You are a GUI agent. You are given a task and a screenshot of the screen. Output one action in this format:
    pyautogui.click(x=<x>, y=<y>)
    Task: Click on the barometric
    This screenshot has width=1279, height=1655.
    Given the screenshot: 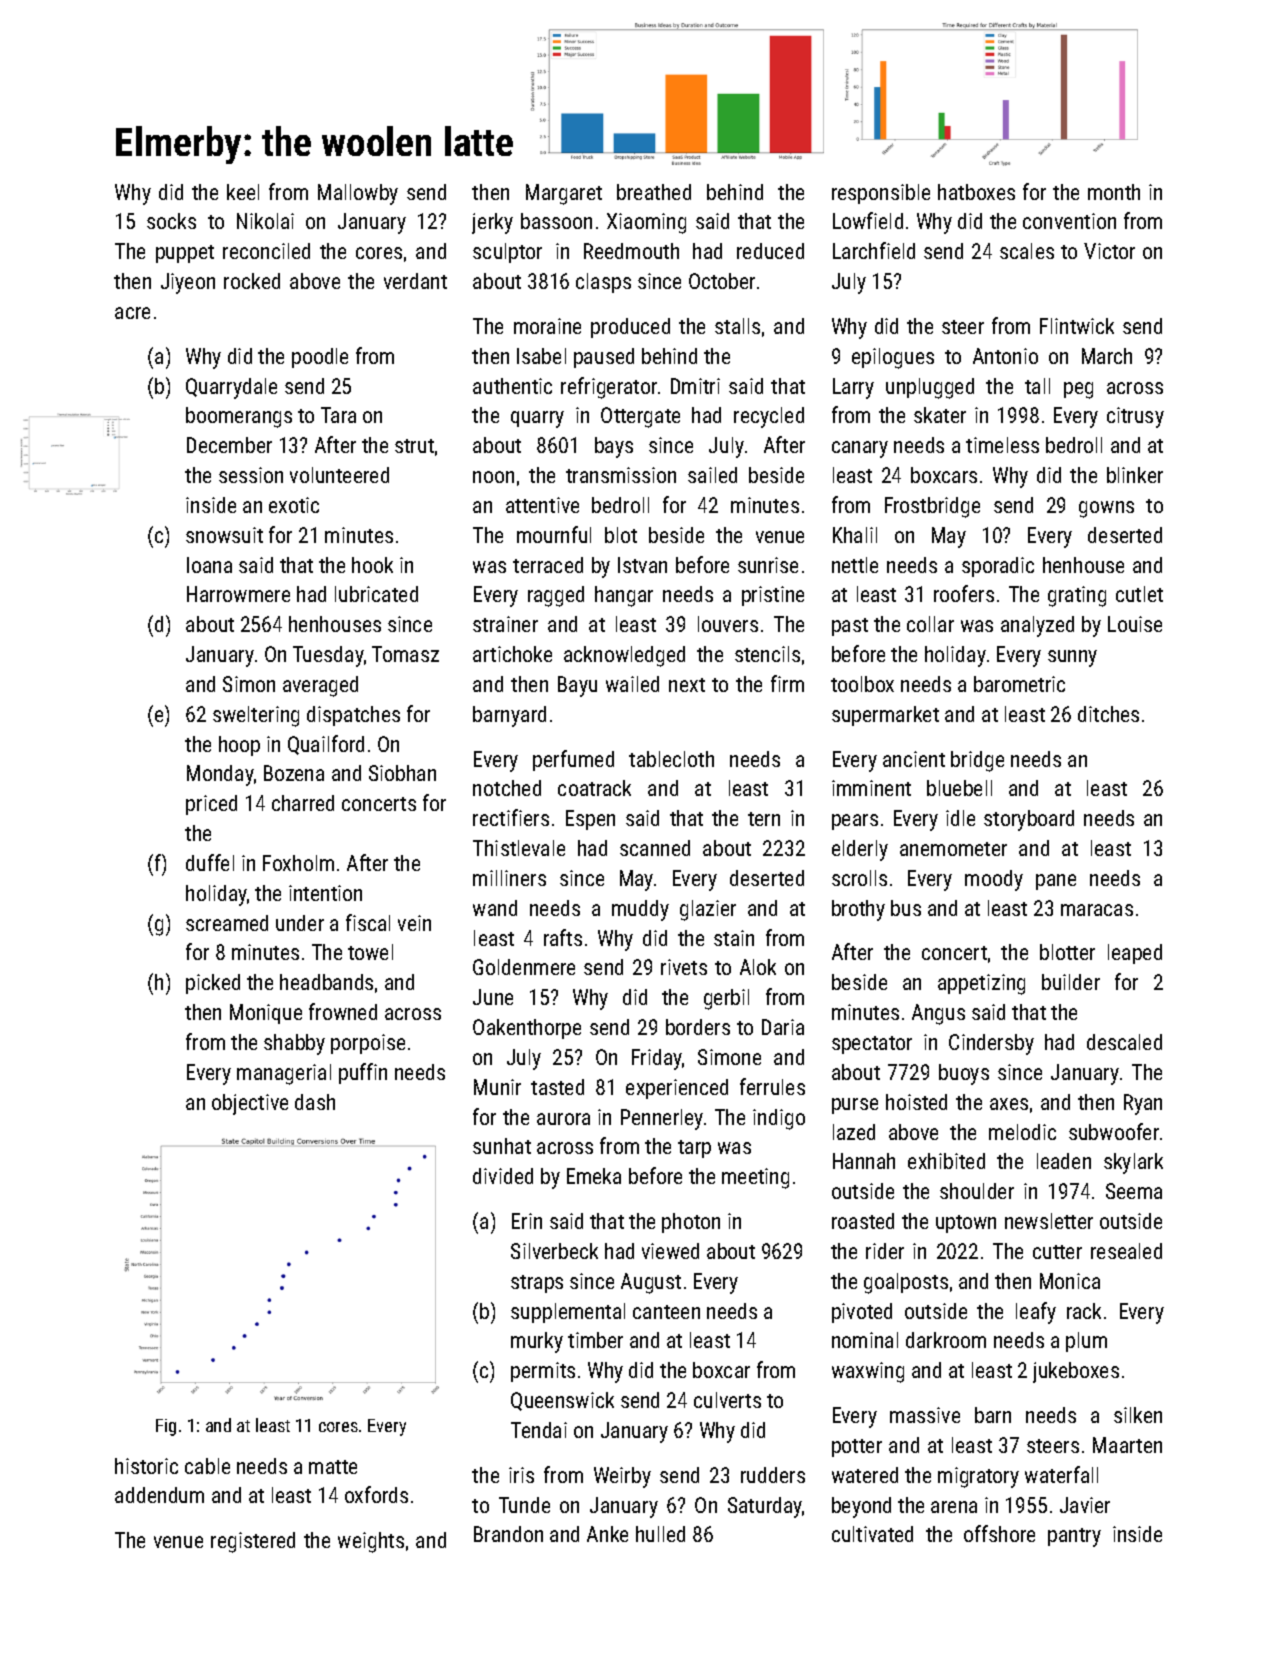 What is the action you would take?
    pyautogui.click(x=1019, y=684)
